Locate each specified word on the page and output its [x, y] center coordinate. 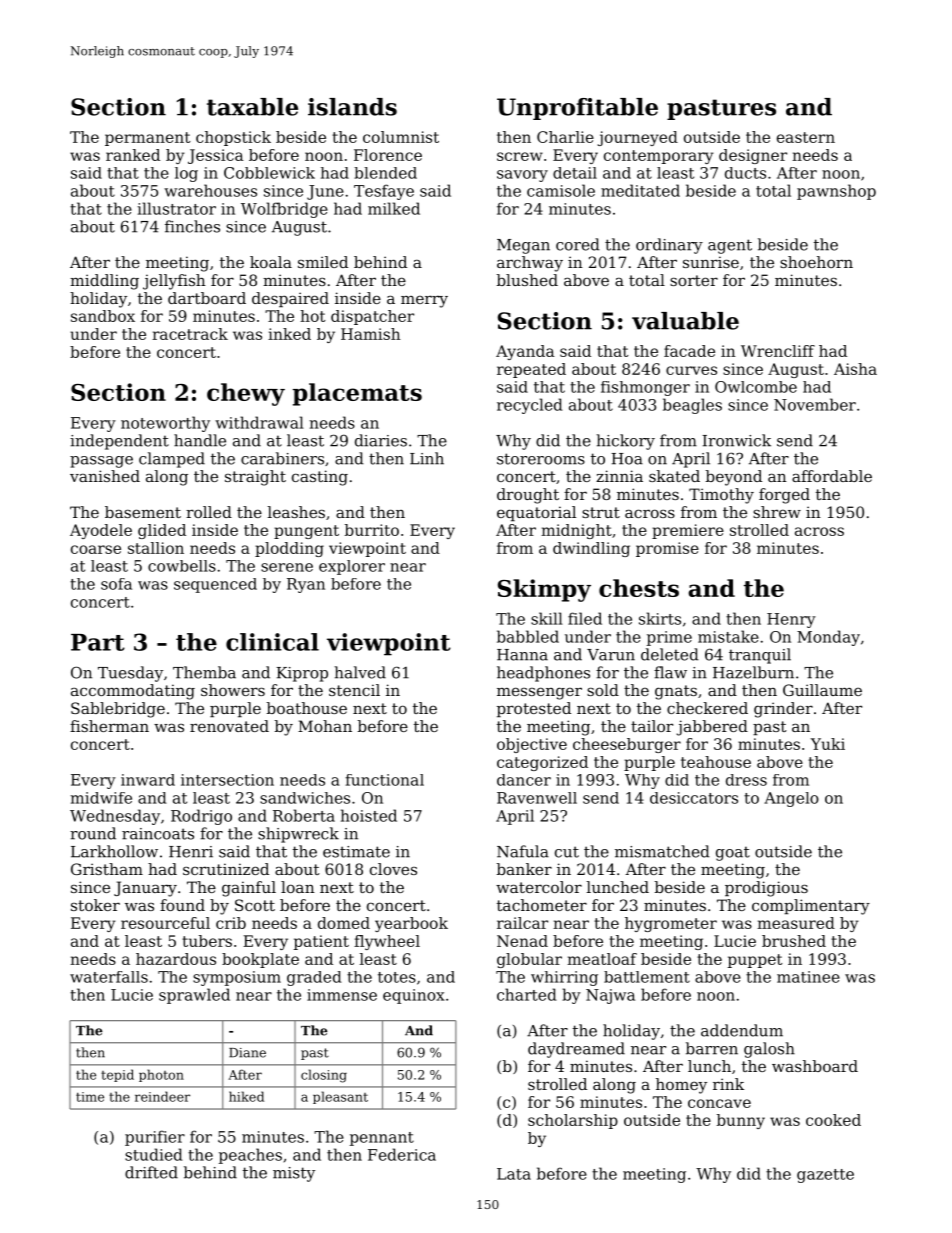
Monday [828, 638]
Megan [523, 246]
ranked [133, 155]
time [90, 1097]
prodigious [766, 889]
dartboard [207, 298]
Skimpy [544, 590]
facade [689, 351]
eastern [806, 137]
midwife [101, 798]
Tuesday [130, 674]
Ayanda [525, 352]
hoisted [369, 815]
